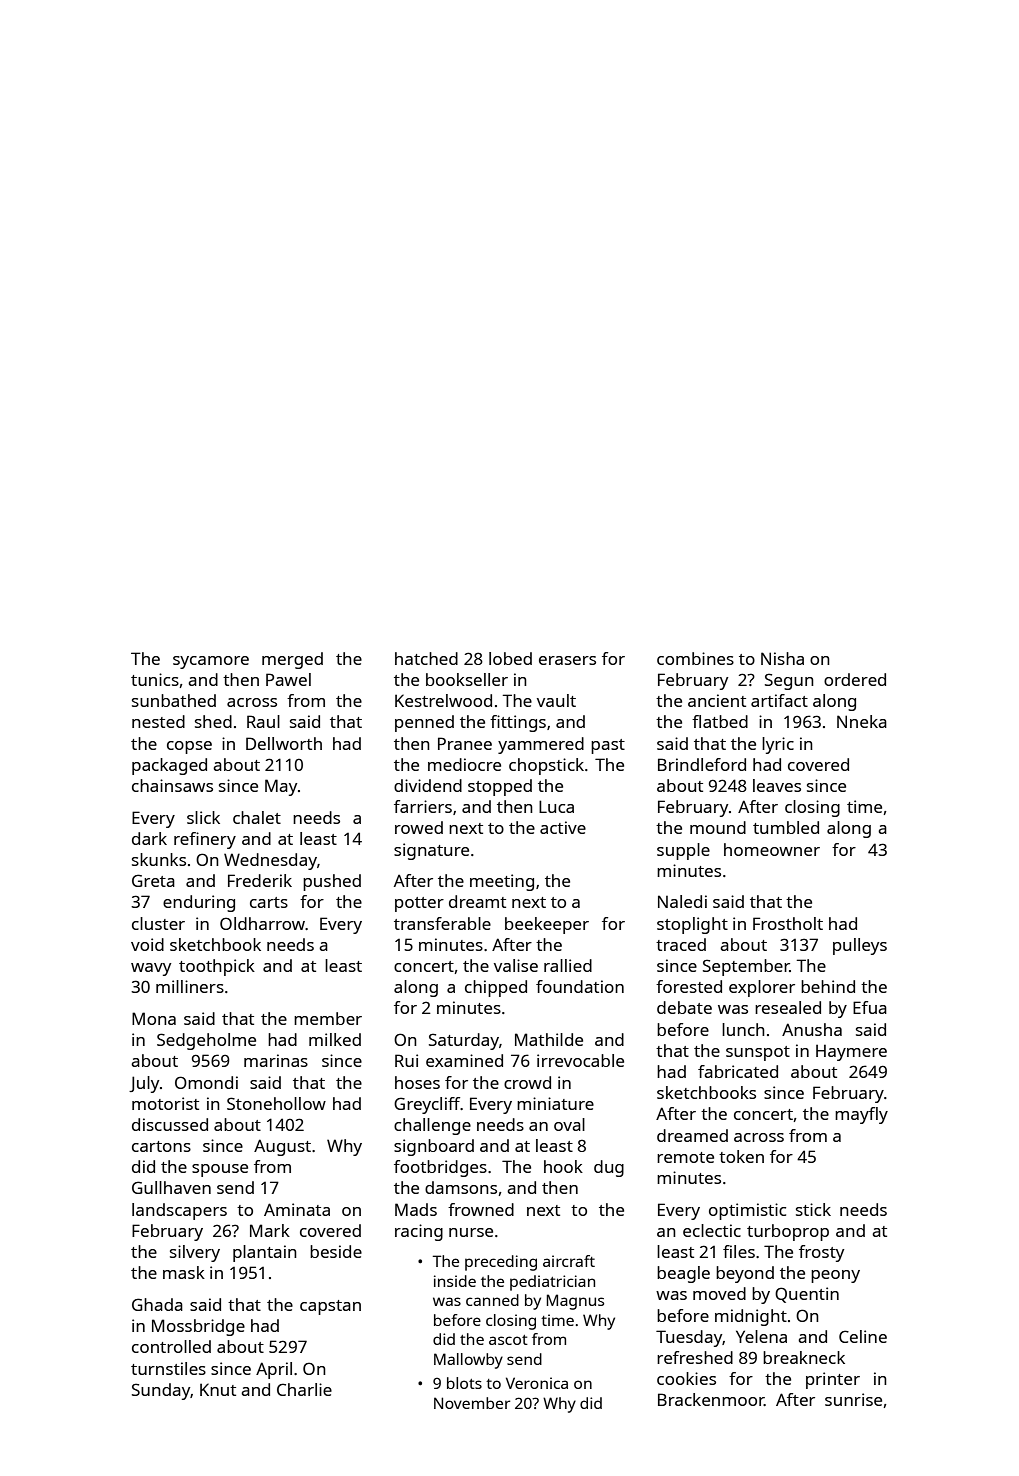 The height and width of the screenshot is (1476, 1019). What do you see at coordinates (206, 1041) in the screenshot?
I see `Sedgeholme` at bounding box center [206, 1041].
